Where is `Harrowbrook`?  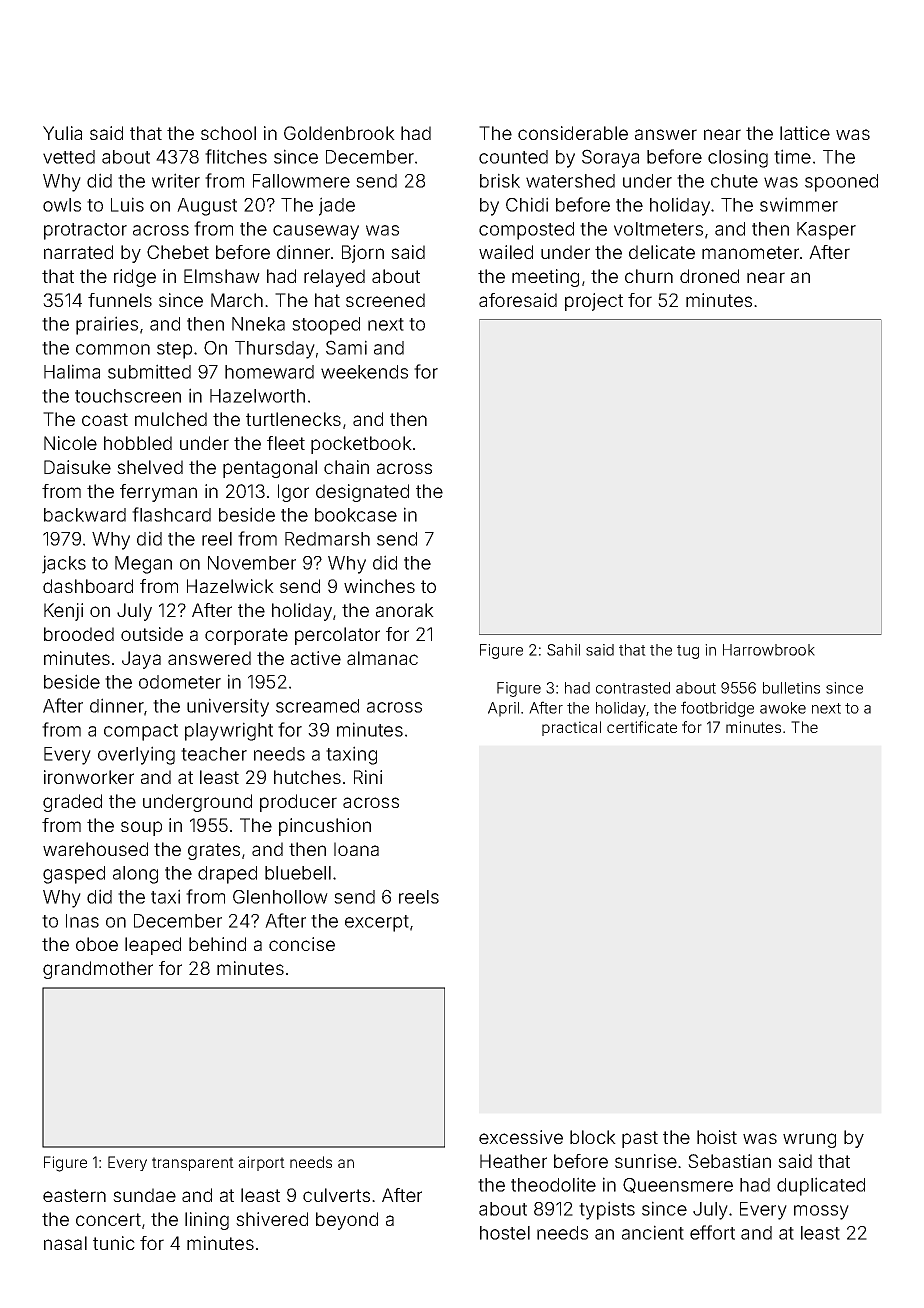
Harrowbrook is located at coordinates (769, 650).
